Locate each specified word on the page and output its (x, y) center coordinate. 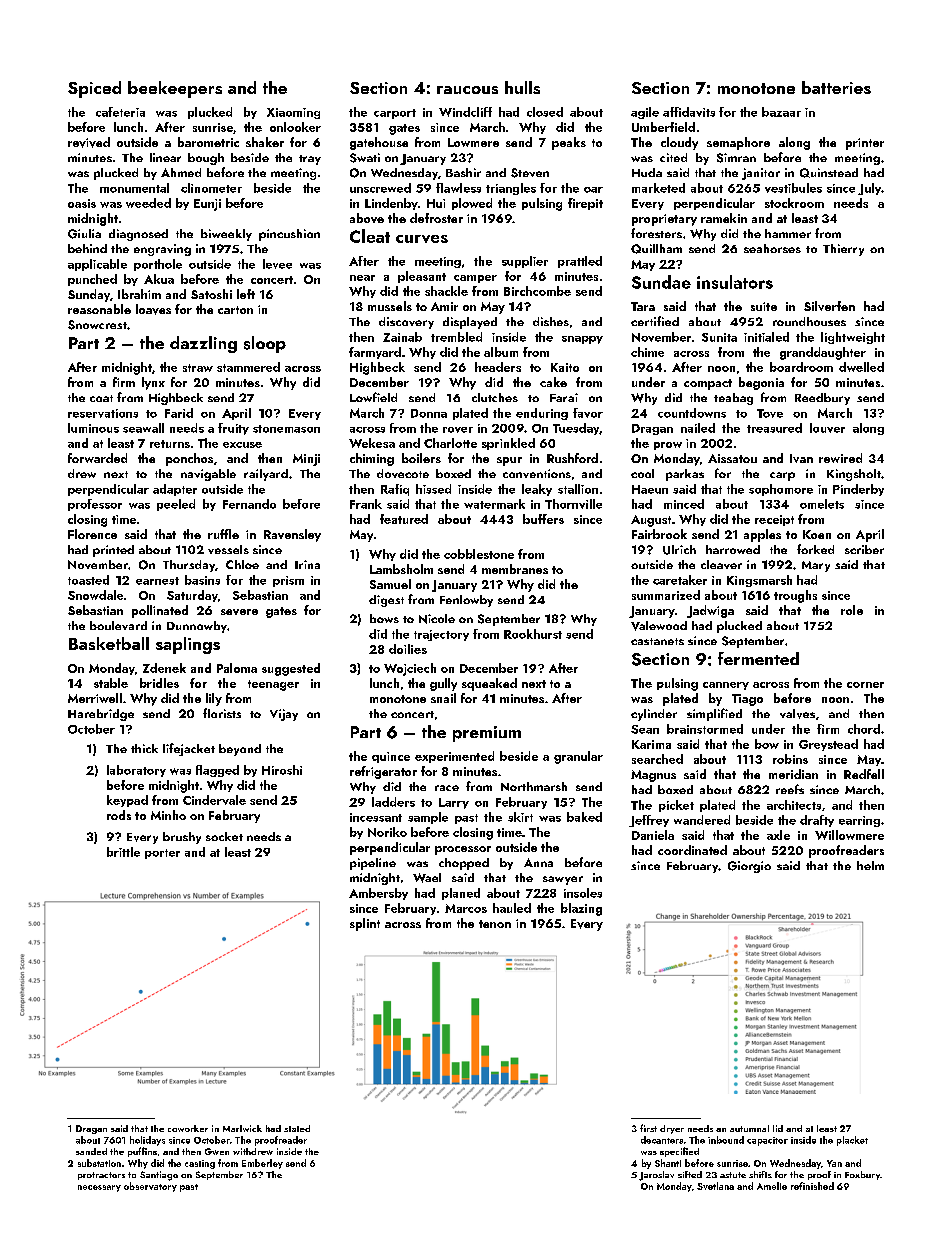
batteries (836, 87)
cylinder (654, 715)
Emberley (262, 1164)
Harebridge (101, 715)
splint (365, 924)
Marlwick (242, 1128)
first (648, 1128)
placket (852, 1141)
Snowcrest (97, 325)
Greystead (828, 745)
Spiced (94, 89)
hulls (522, 87)
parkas (685, 475)
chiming (372, 459)
